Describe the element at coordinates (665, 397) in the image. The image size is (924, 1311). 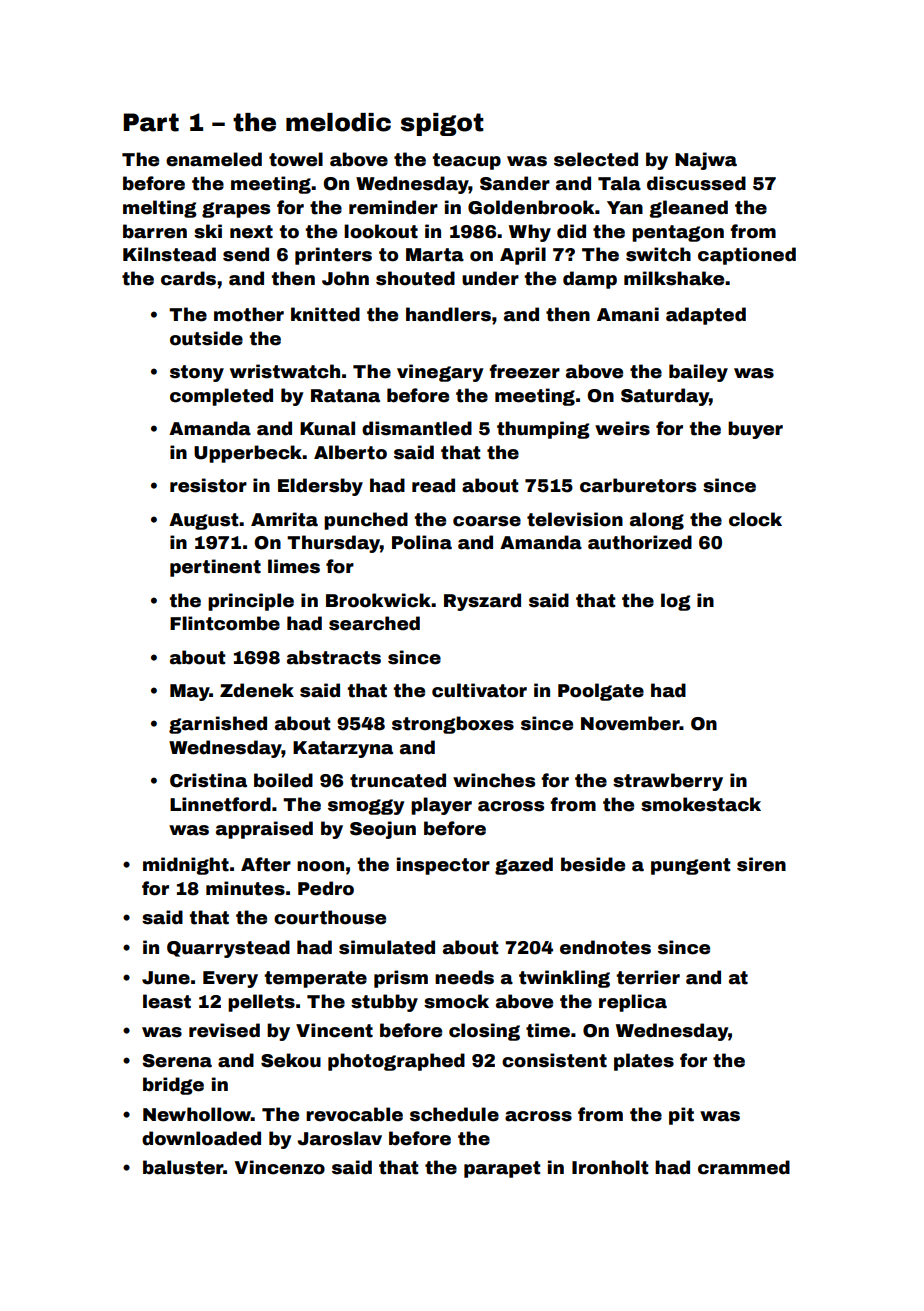
I see `Saturday` at that location.
